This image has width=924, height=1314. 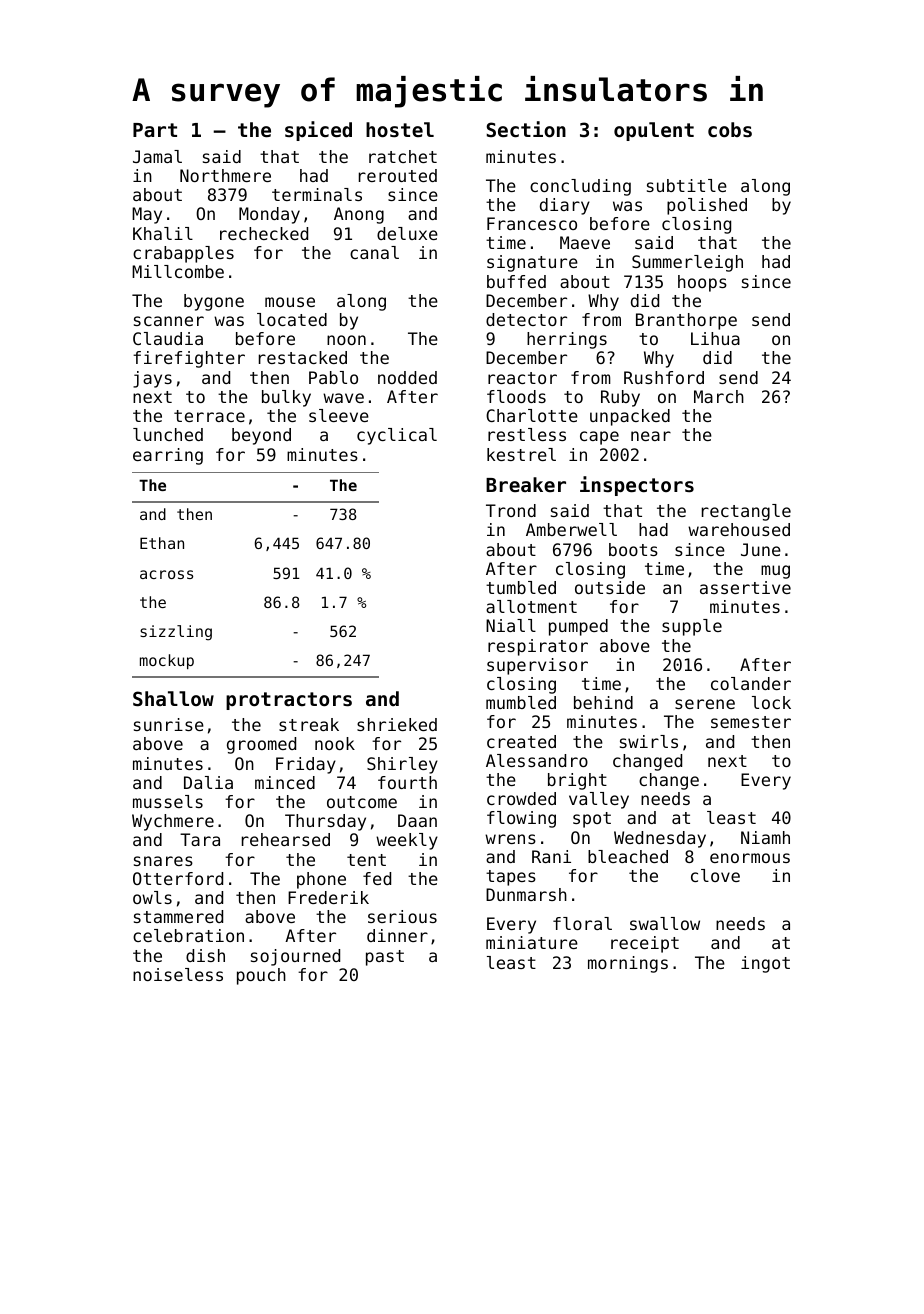 I want to click on cyclical, so click(x=397, y=436).
